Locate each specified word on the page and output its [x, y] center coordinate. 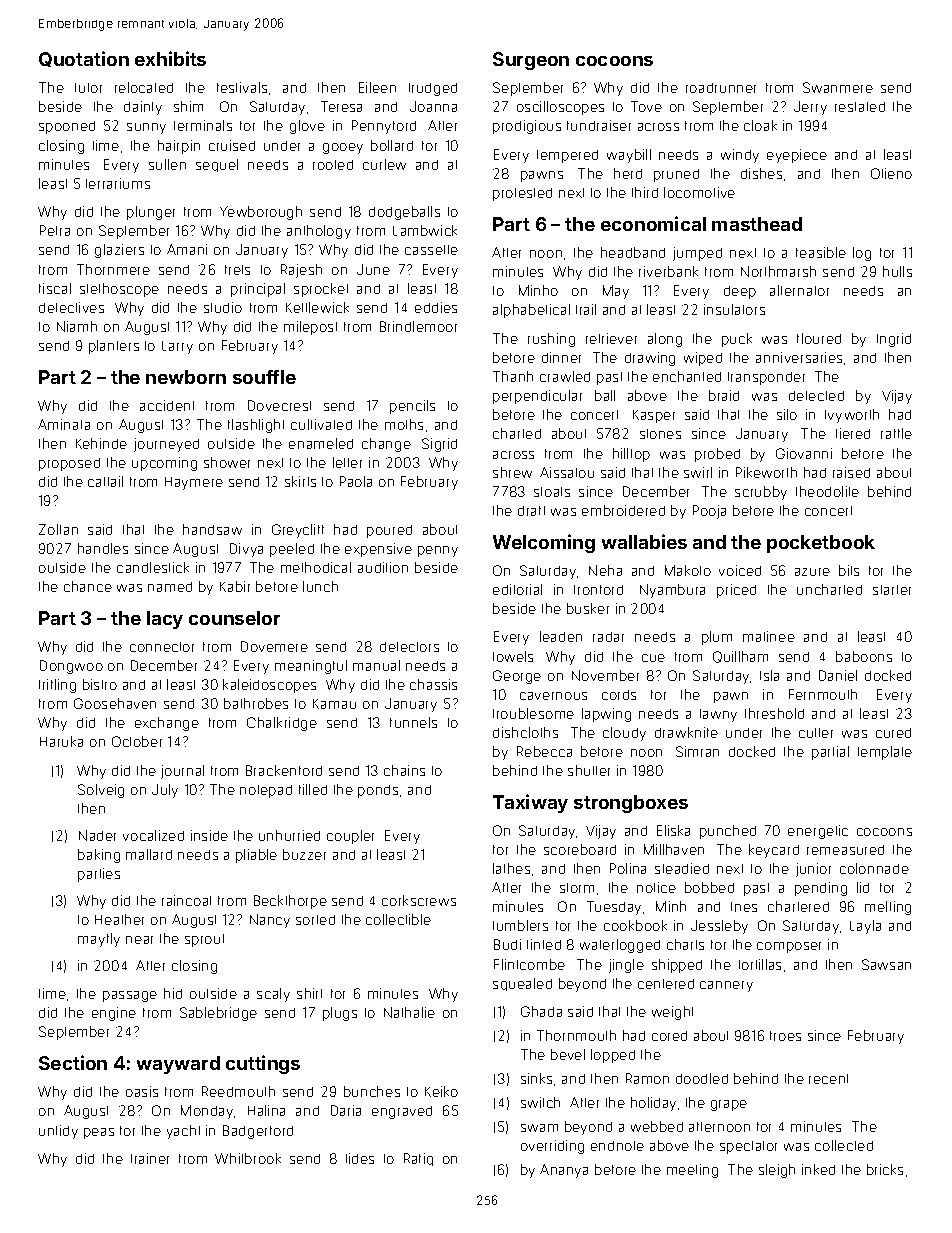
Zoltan [58, 529]
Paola [356, 481]
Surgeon [531, 61]
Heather [119, 919]
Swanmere [838, 87]
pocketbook [821, 544]
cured [893, 733]
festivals [242, 87]
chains [404, 770]
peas [99, 1133]
